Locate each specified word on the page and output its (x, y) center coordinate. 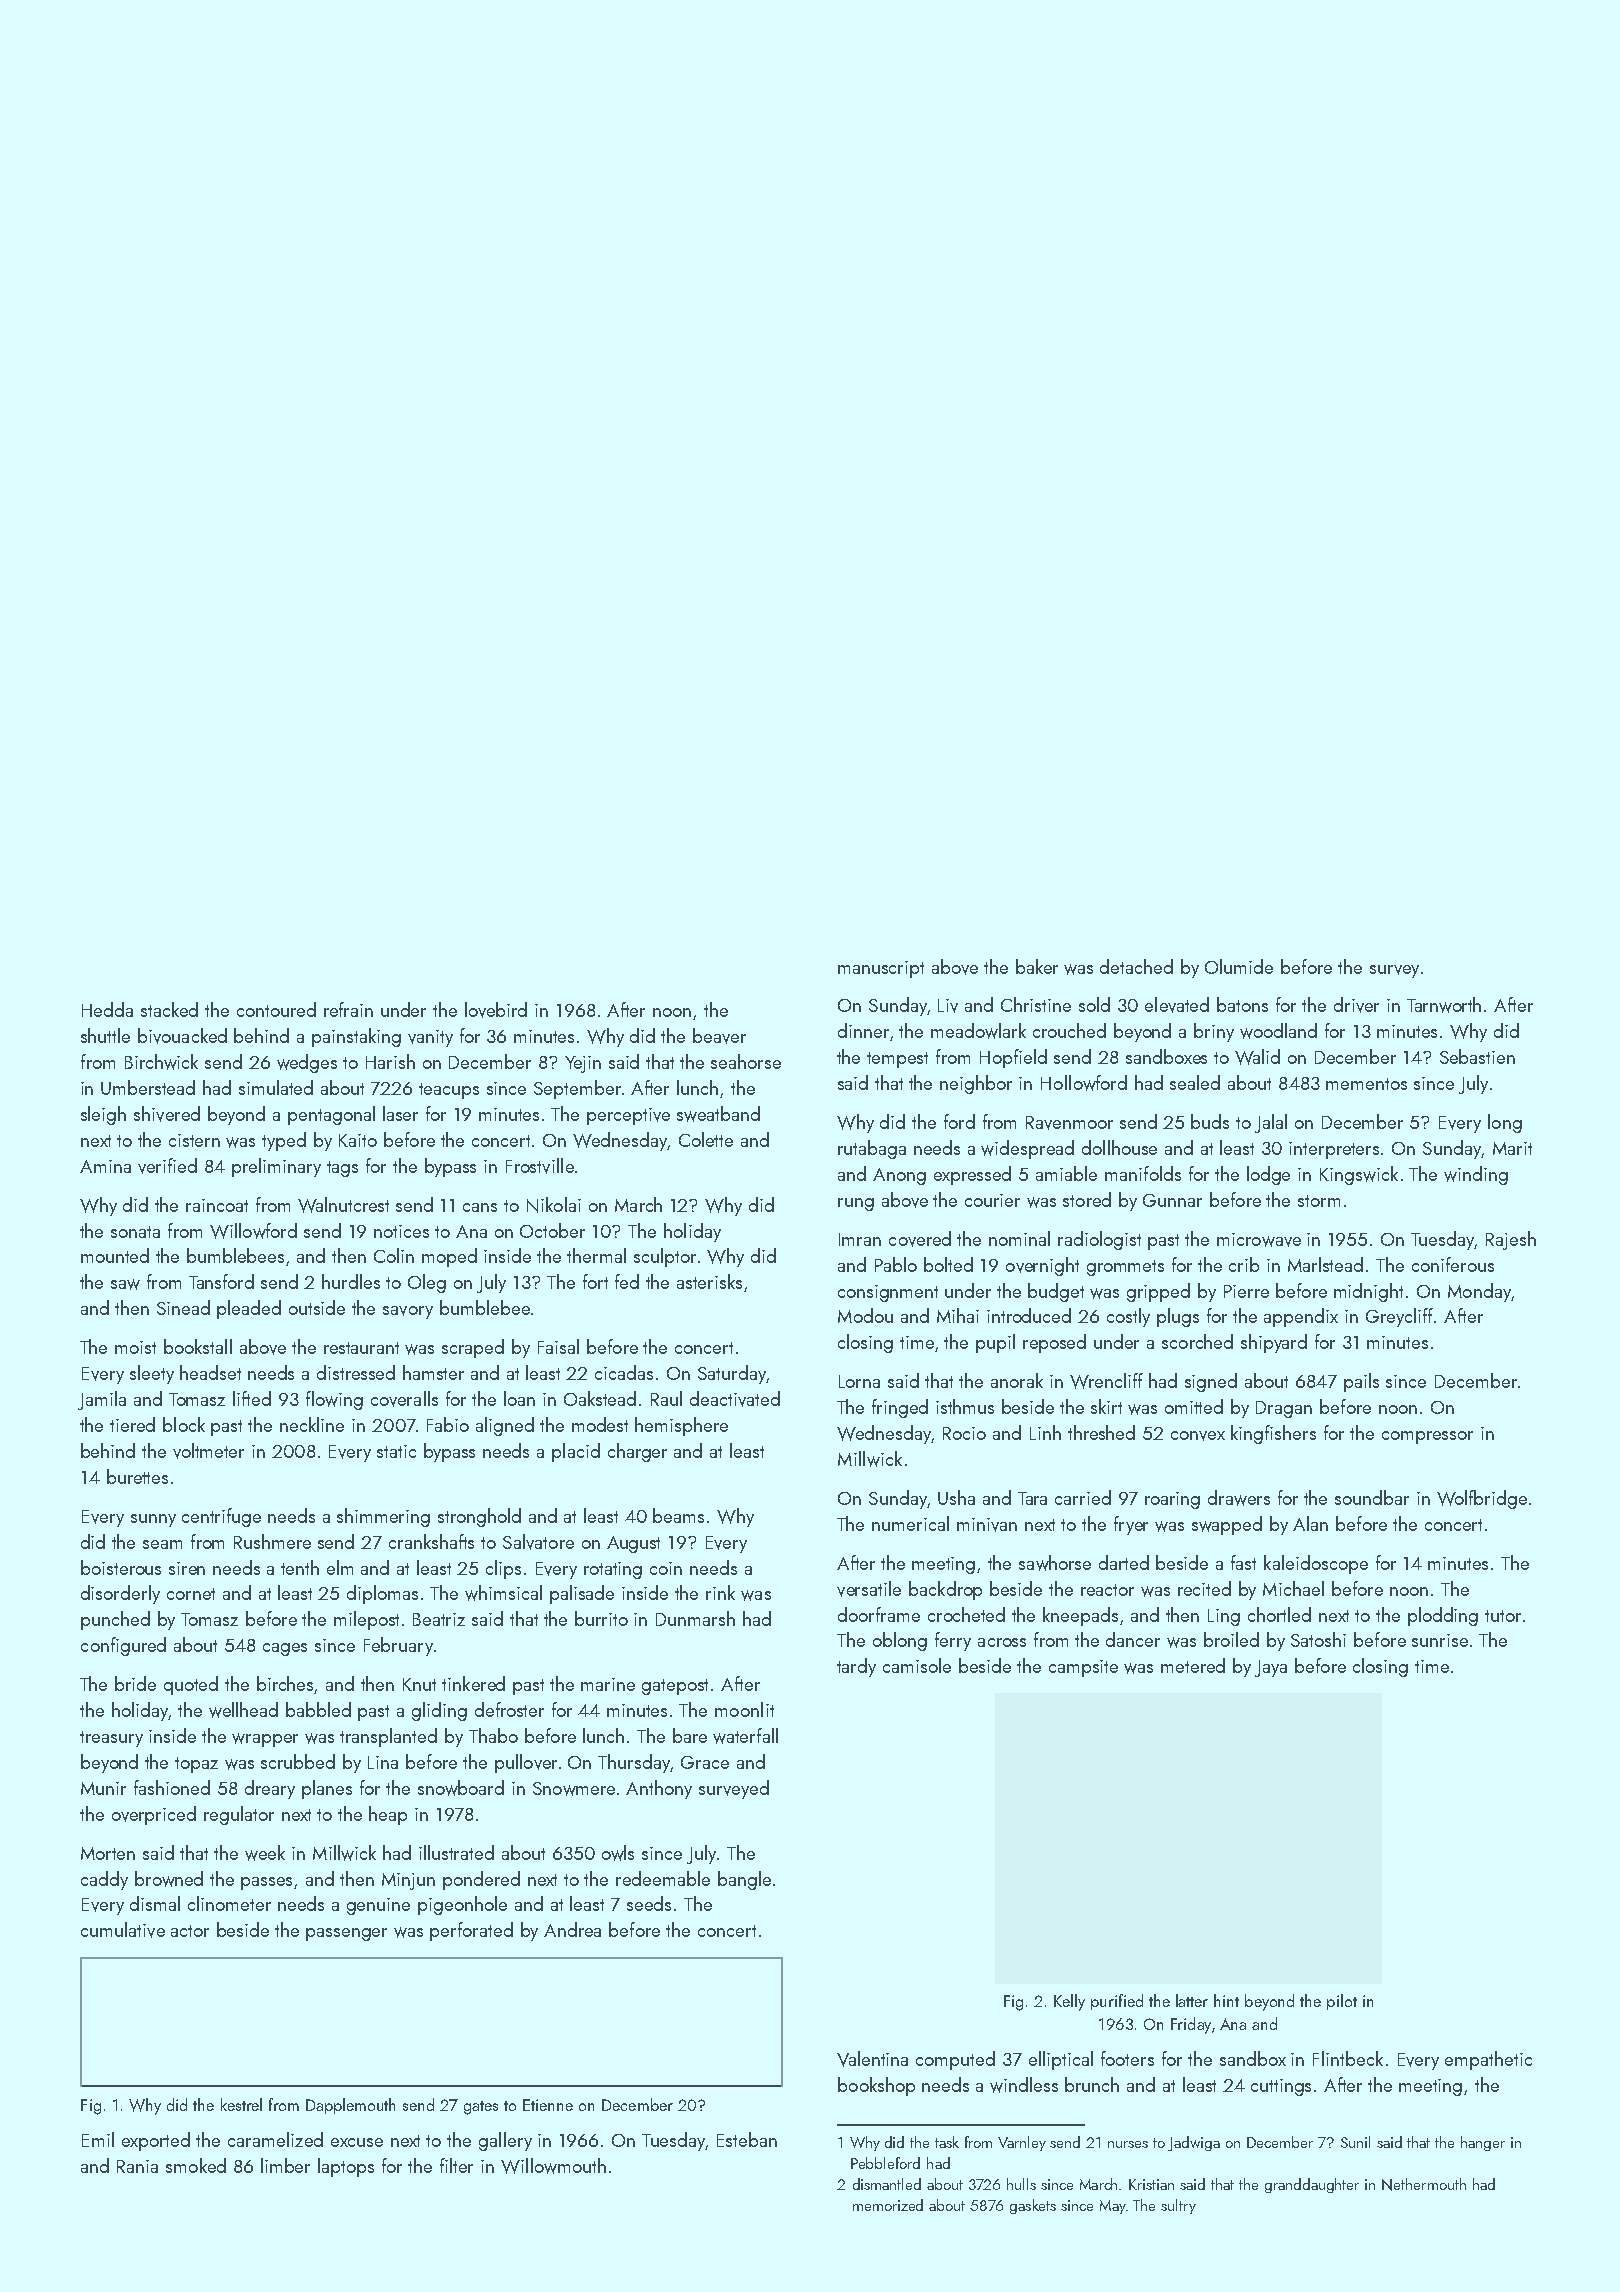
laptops (346, 2167)
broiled (1231, 1639)
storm (1319, 1201)
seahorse (746, 1061)
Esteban (747, 2139)
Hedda (107, 1009)
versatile (869, 1589)
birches (286, 1685)
